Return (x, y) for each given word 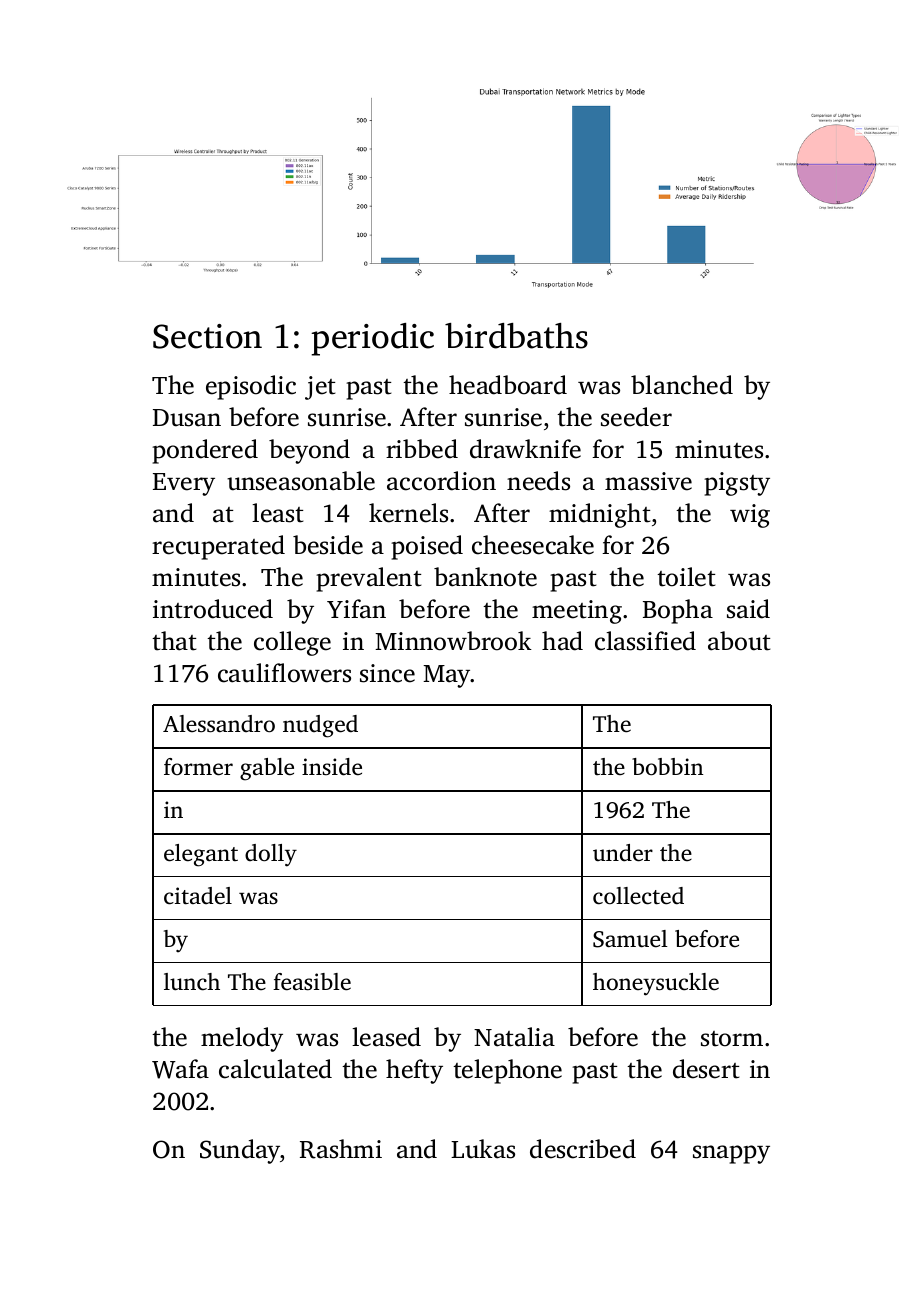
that (174, 641)
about (739, 641)
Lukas (483, 1149)
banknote (485, 577)
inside (332, 767)
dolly (271, 855)
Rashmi (341, 1149)
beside (328, 545)
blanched (682, 385)
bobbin (667, 766)
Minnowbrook (453, 641)
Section (207, 336)
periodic (372, 339)
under (623, 853)
